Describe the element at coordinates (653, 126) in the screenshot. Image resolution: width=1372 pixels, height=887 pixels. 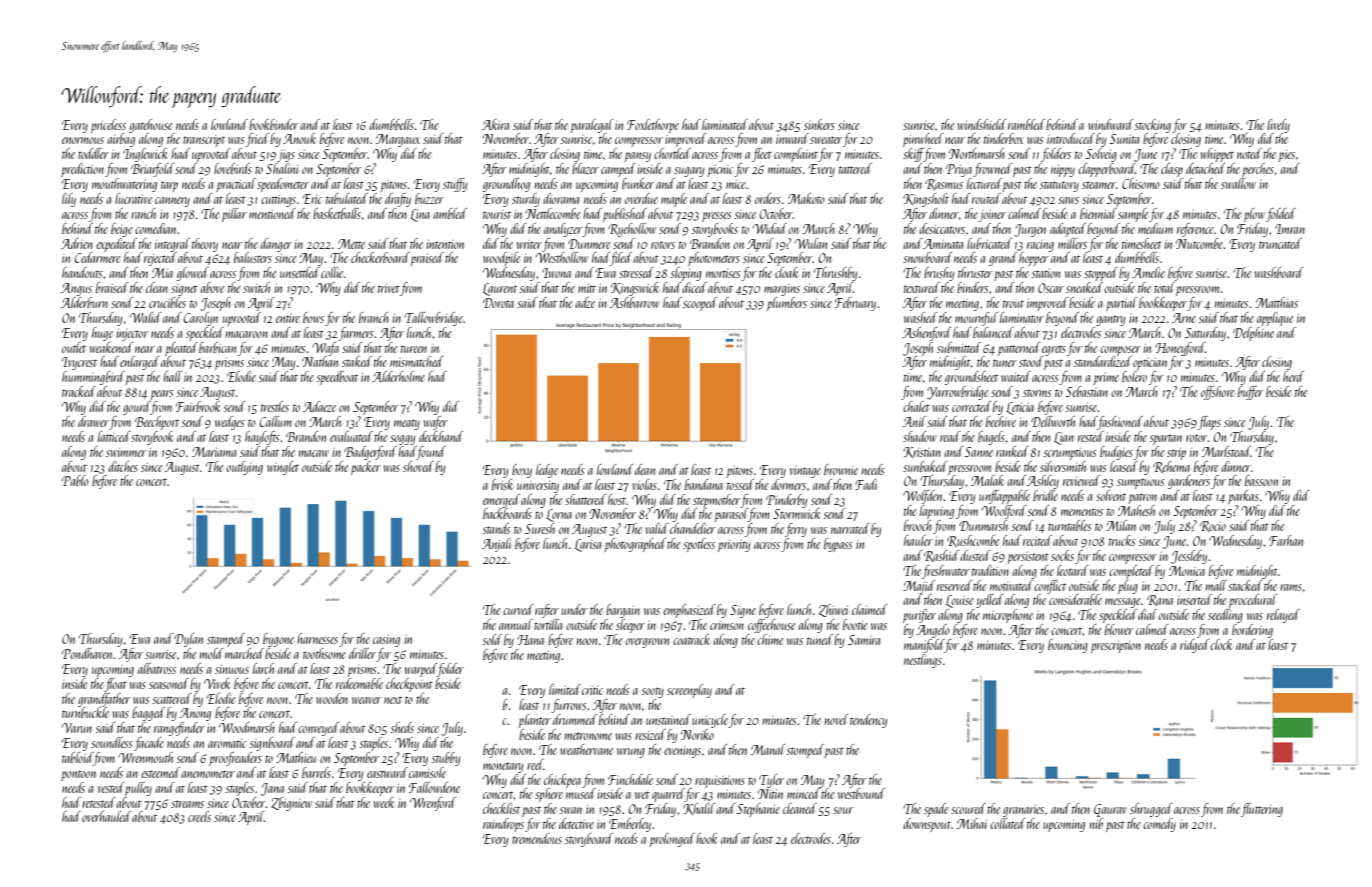
I see `Foxlethorpe` at that location.
